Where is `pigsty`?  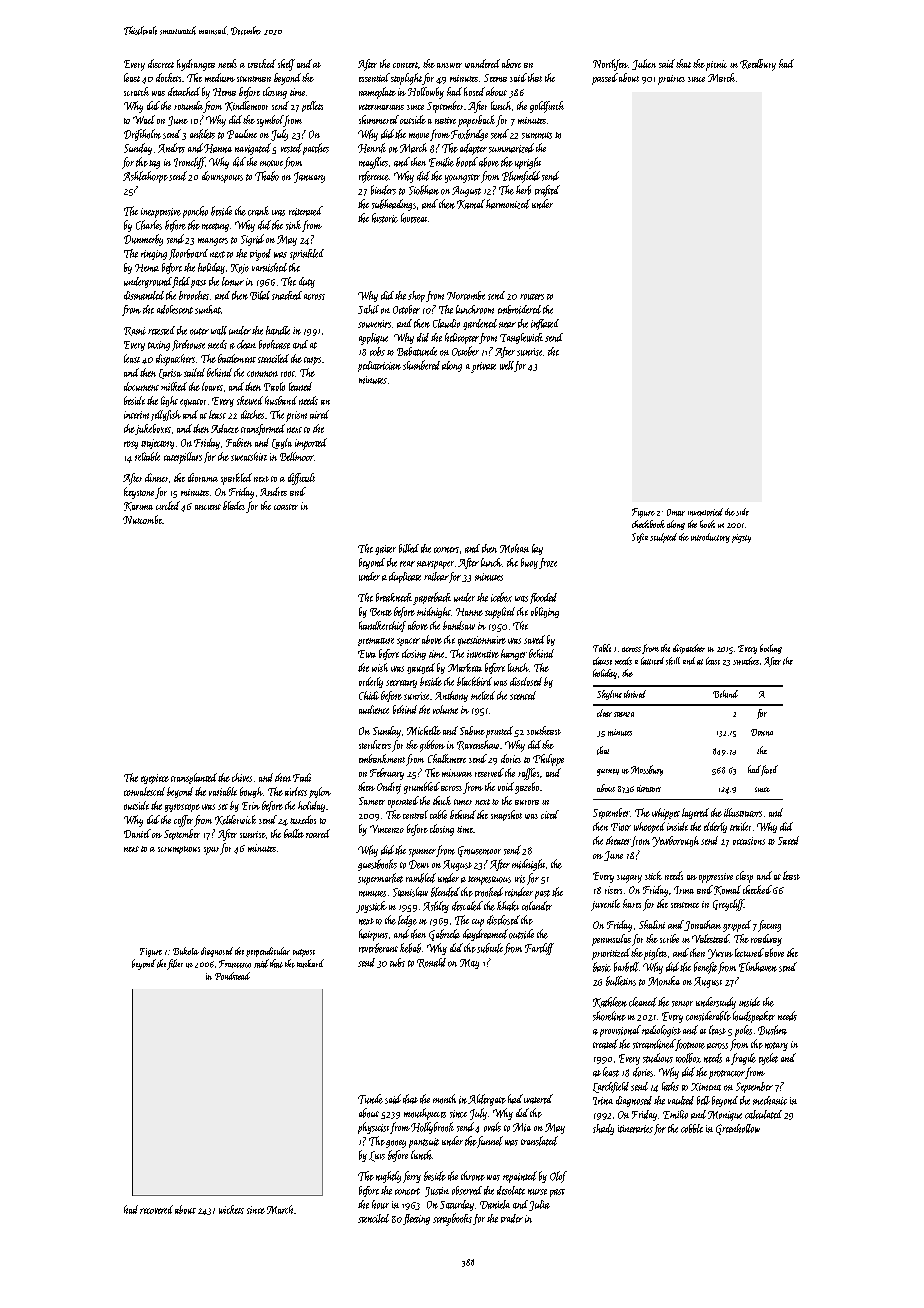
pigsty is located at coordinates (741, 538).
